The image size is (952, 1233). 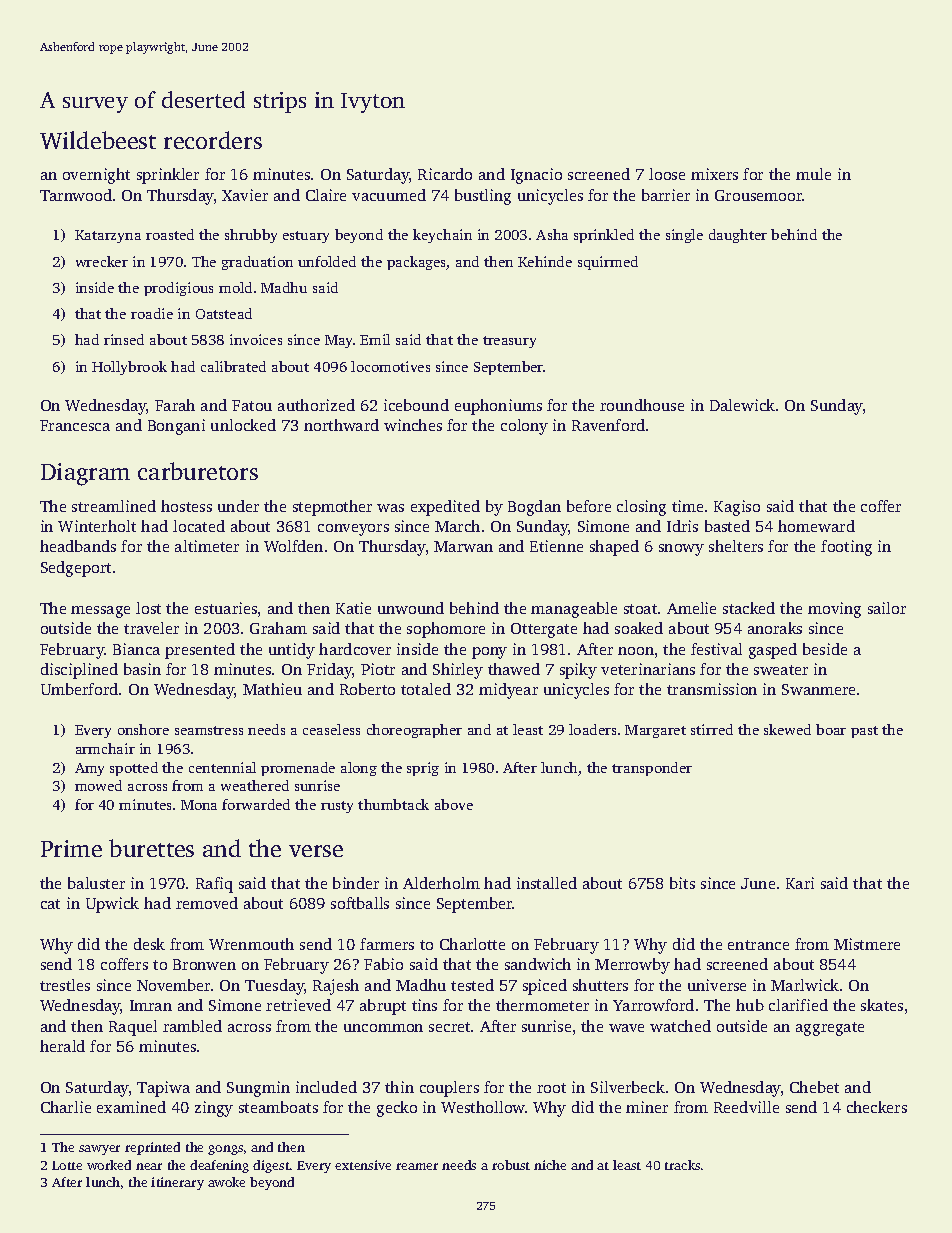 What do you see at coordinates (213, 140) in the document?
I see `recorders` at bounding box center [213, 140].
